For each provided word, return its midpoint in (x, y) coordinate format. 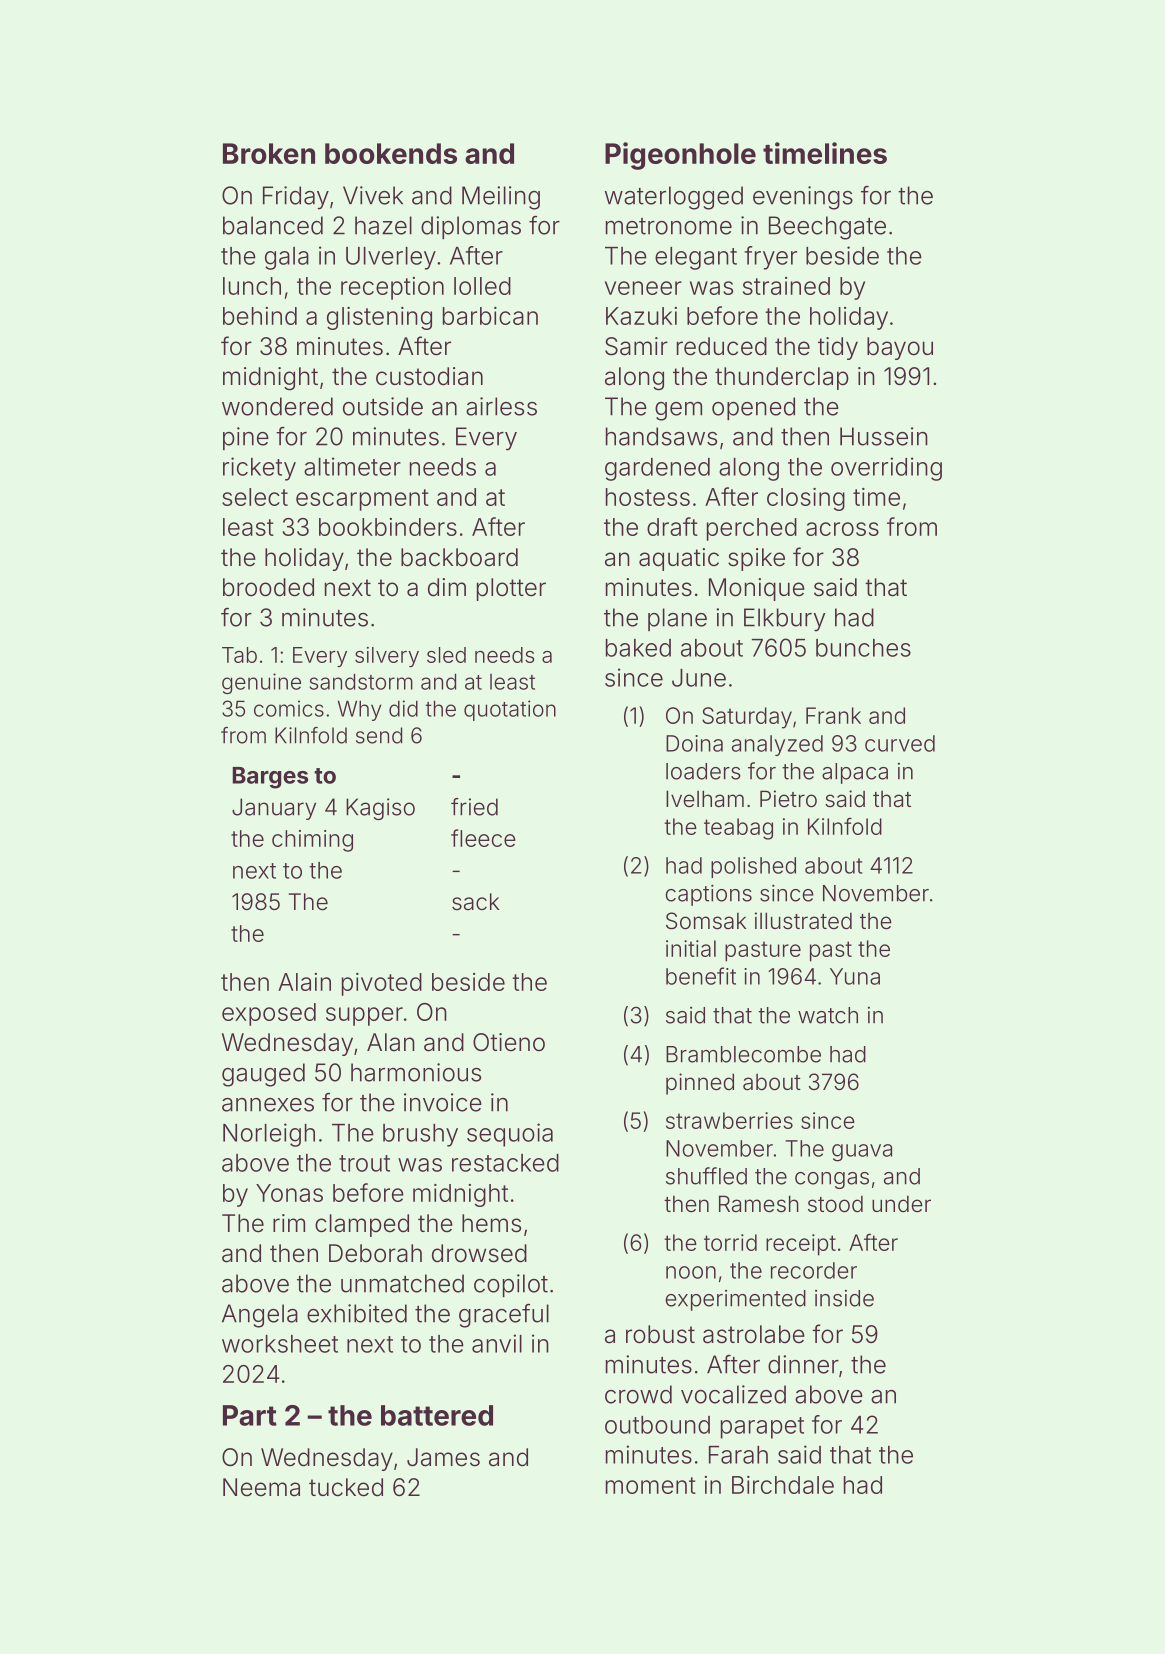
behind (260, 316)
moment (651, 1485)
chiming (312, 841)
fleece (483, 838)
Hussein (884, 436)
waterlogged (674, 198)
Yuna (855, 976)
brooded (268, 587)
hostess (648, 497)
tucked (346, 1487)
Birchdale (783, 1485)
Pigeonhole (680, 156)
